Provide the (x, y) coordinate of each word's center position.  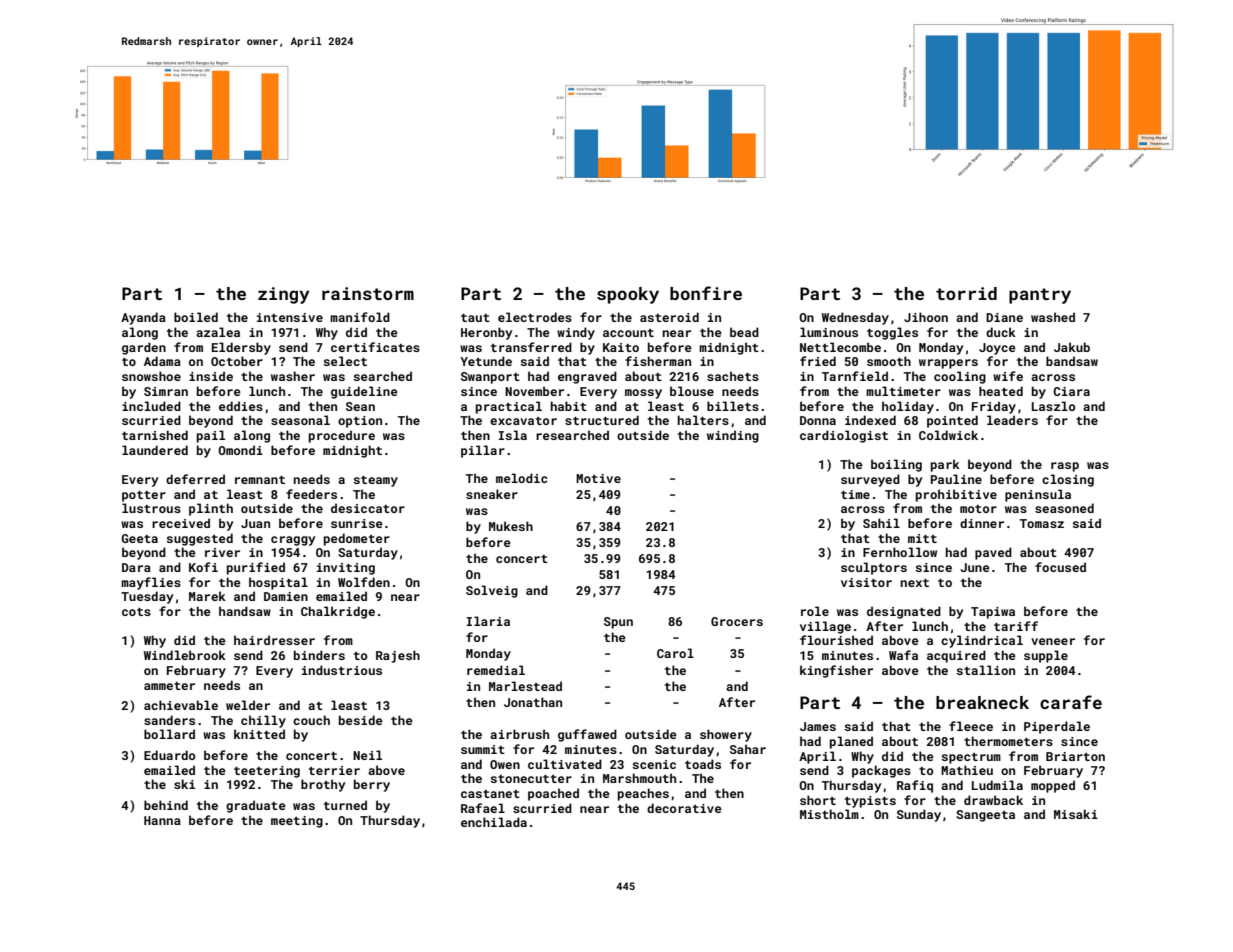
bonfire (706, 293)
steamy (376, 481)
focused (1060, 567)
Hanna (162, 820)
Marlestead (525, 686)
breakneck (982, 702)
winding (733, 436)
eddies (241, 406)
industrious (342, 670)
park (945, 465)
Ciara (1071, 391)
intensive (290, 317)
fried (818, 361)
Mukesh (511, 526)
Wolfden (364, 582)
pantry (1040, 296)
